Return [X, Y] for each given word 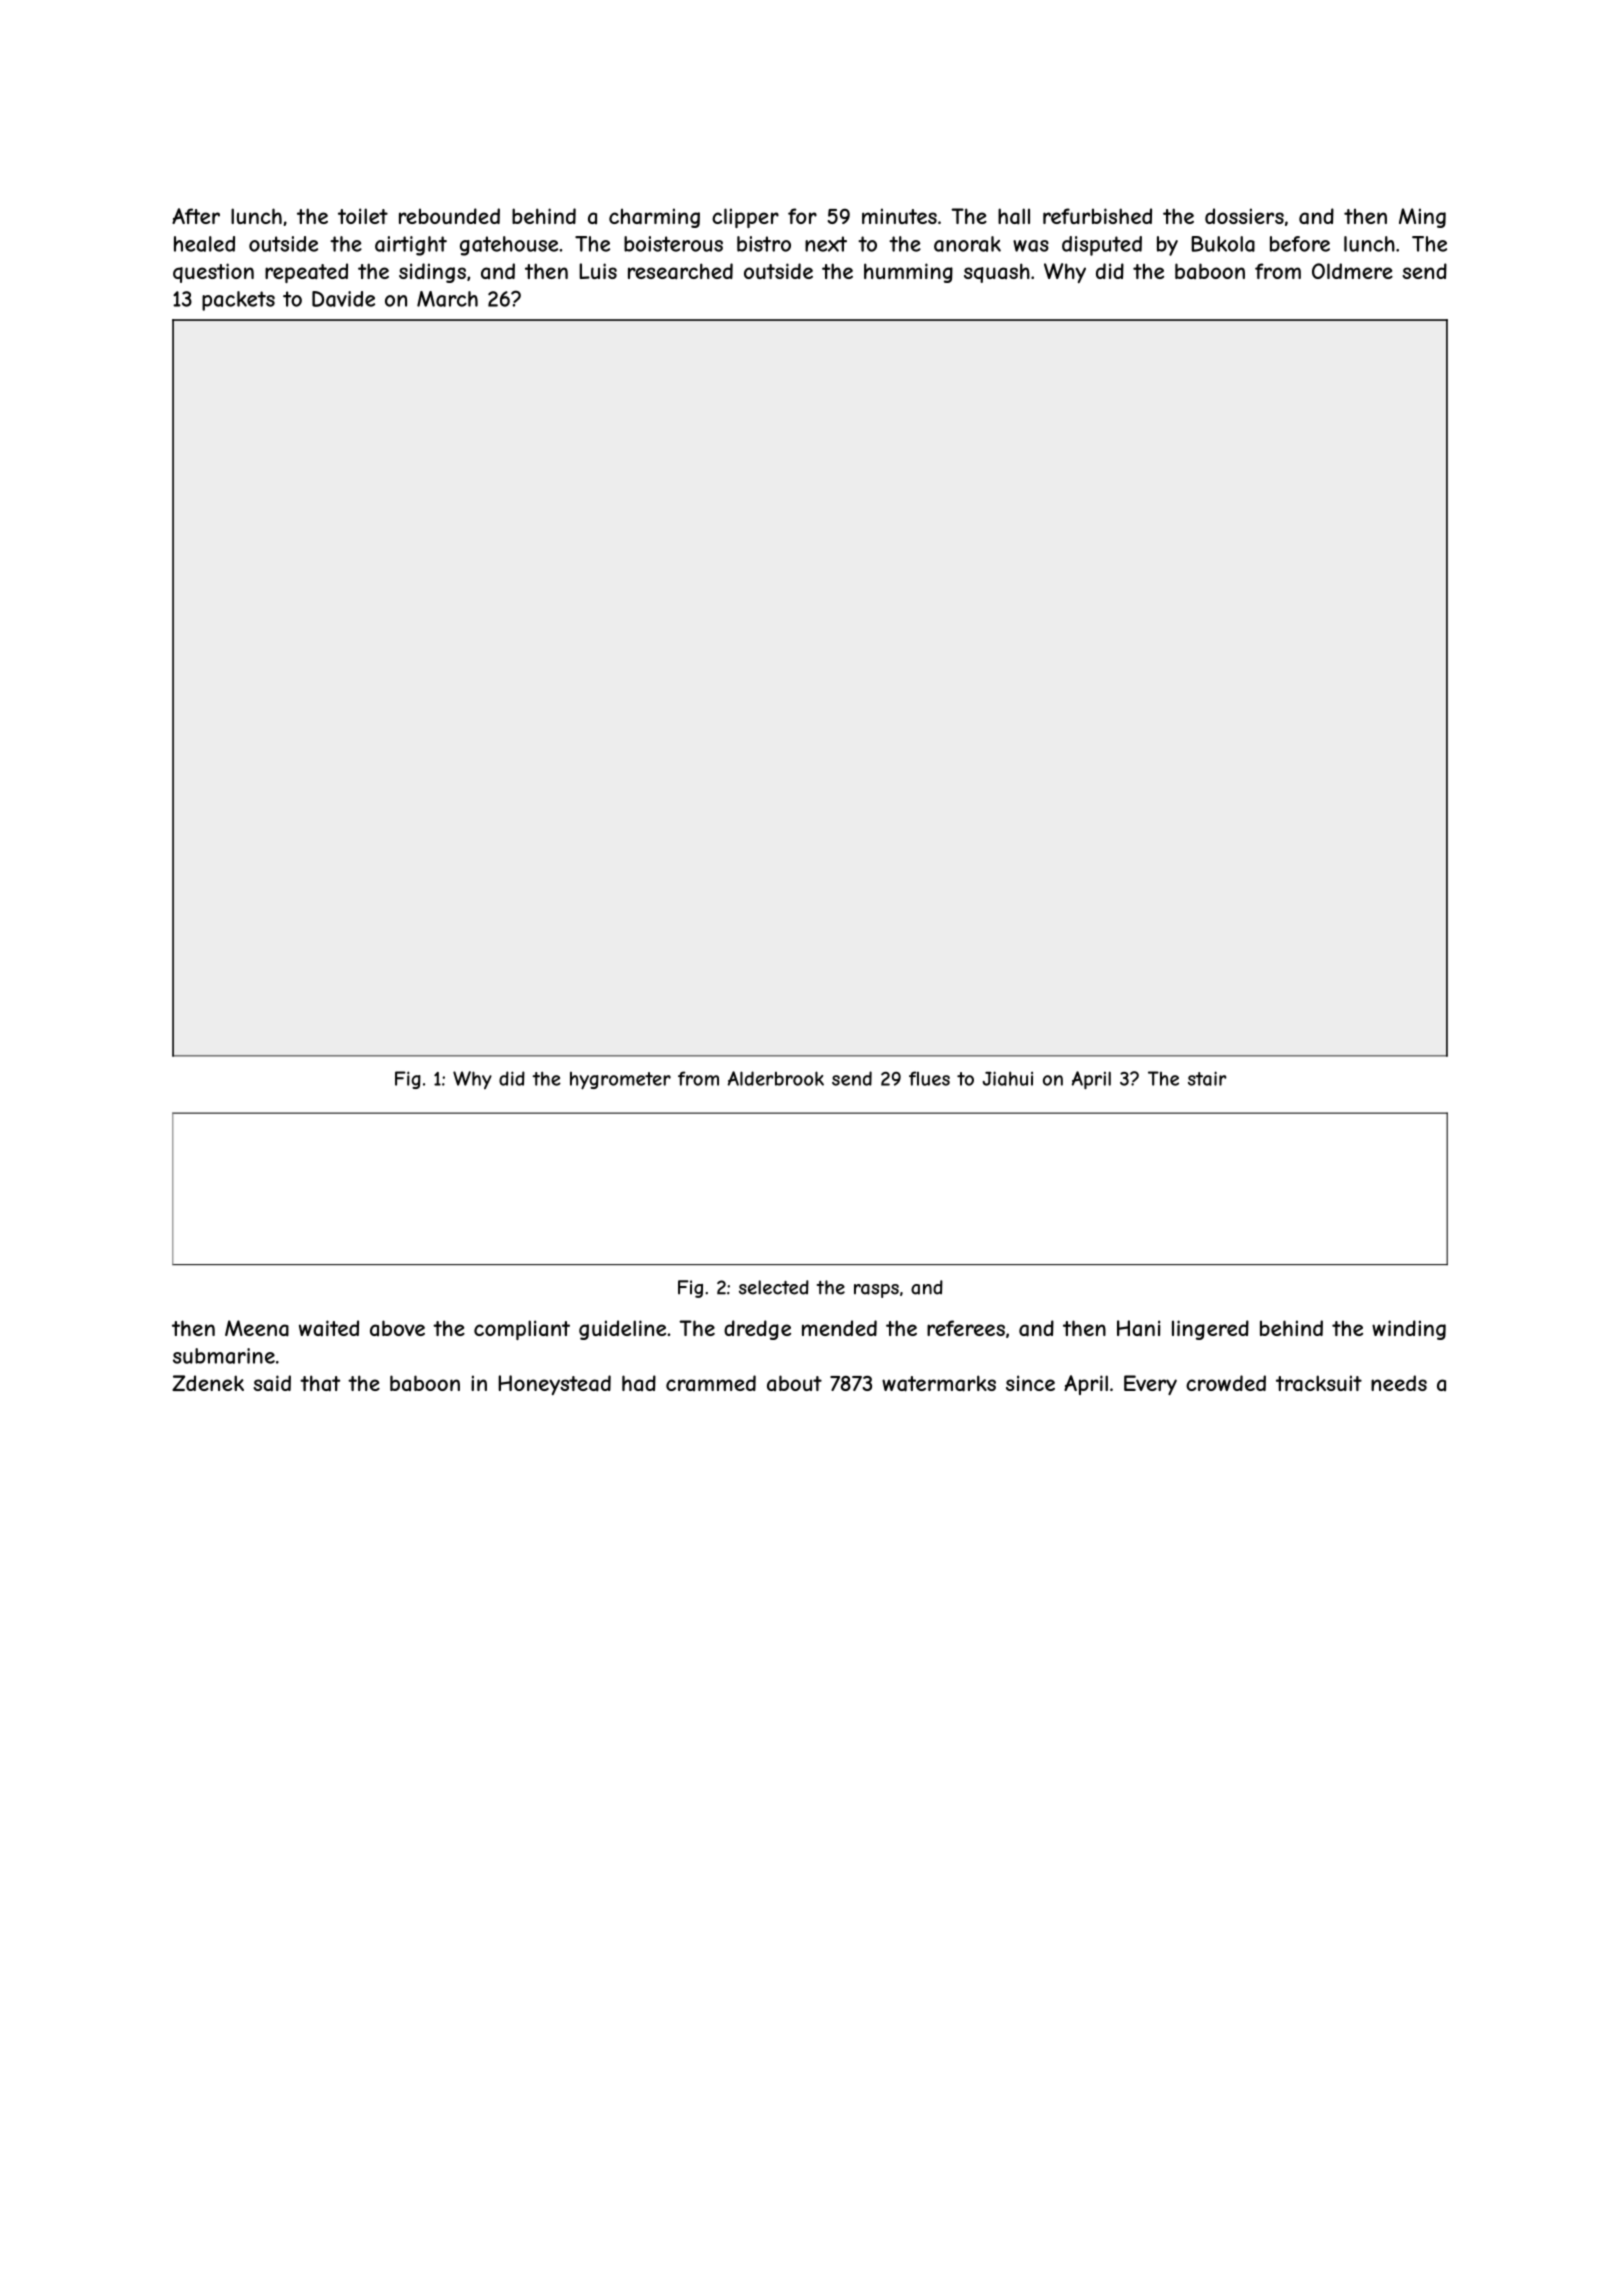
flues [929, 1078]
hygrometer [620, 1081]
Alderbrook [776, 1078]
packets [238, 301]
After [196, 216]
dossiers [1244, 216]
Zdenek [208, 1383]
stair [1207, 1078]
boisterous [673, 244]
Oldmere [1352, 271]
